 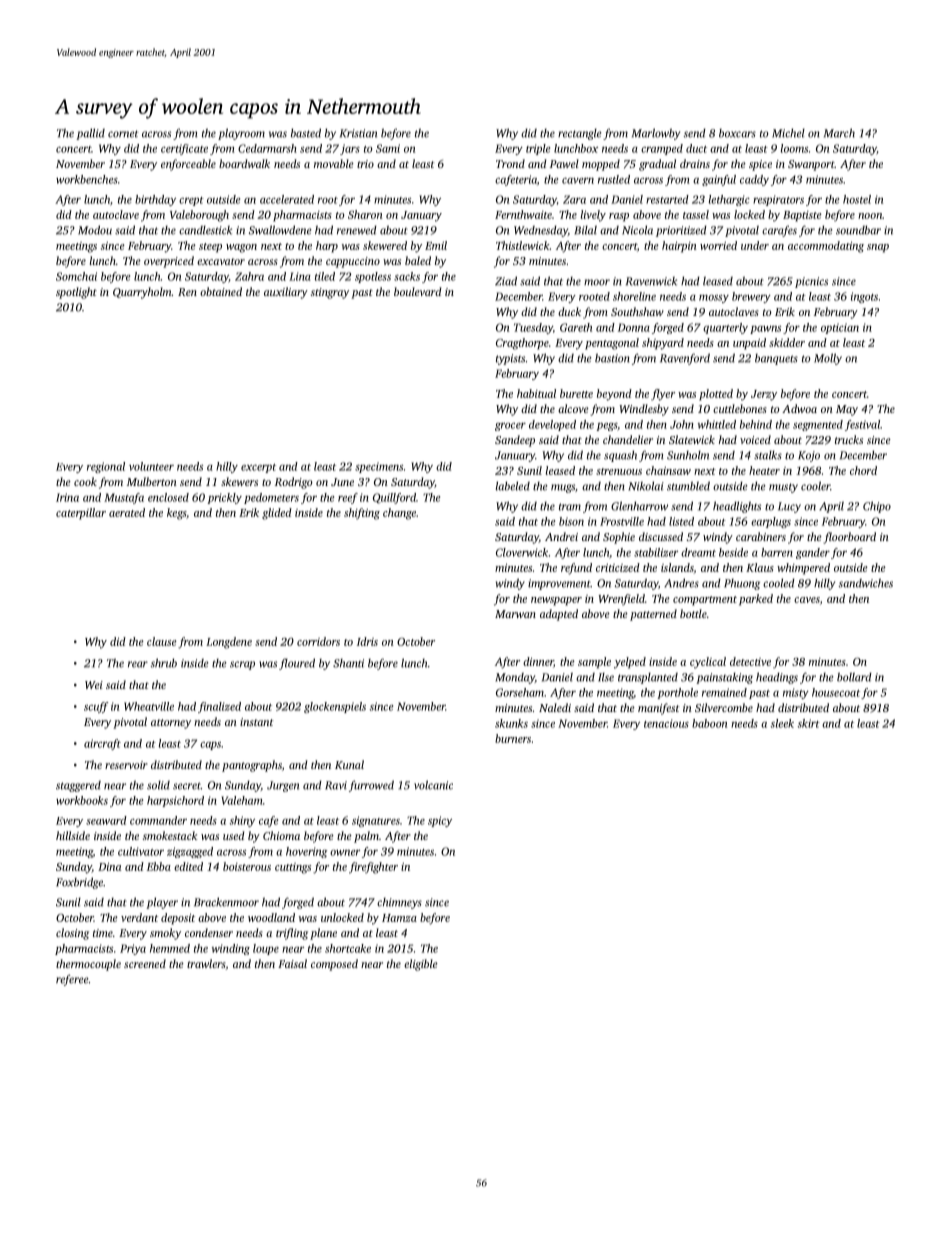 I want to click on March, so click(x=839, y=133).
